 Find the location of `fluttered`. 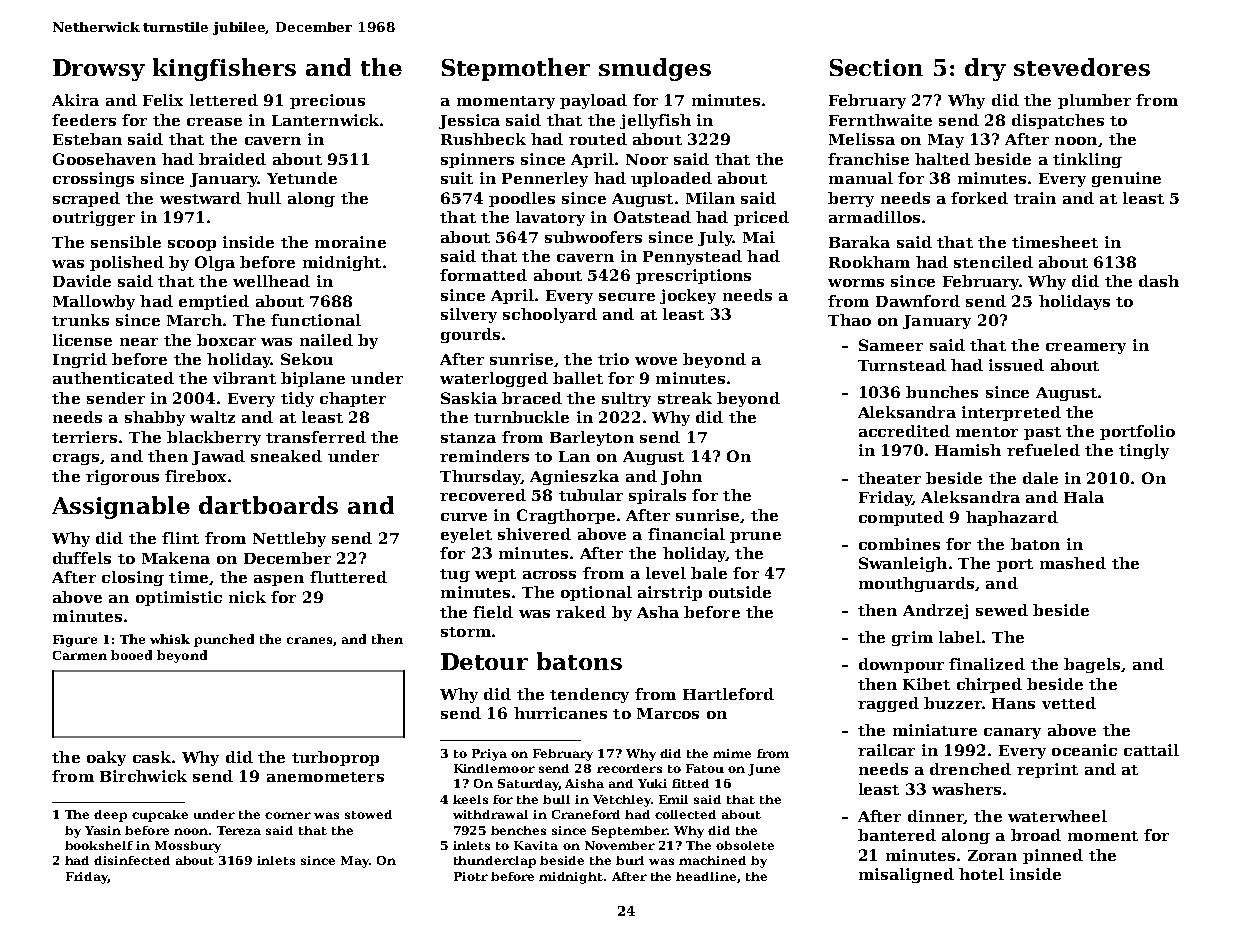

fluttered is located at coordinates (348, 577).
